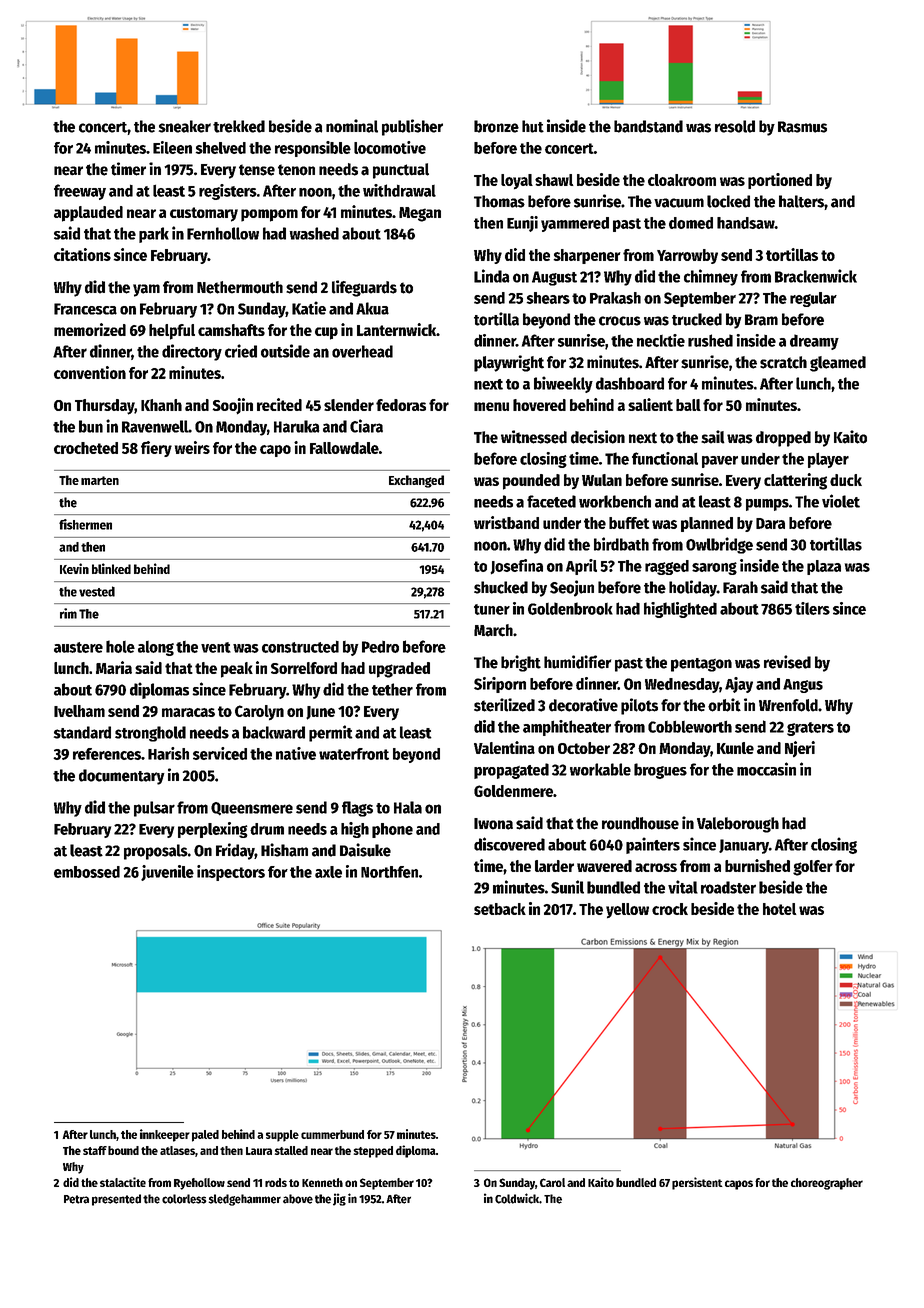 Image resolution: width=924 pixels, height=1308 pixels. Describe the element at coordinates (711, 277) in the screenshot. I see `chimney` at that location.
